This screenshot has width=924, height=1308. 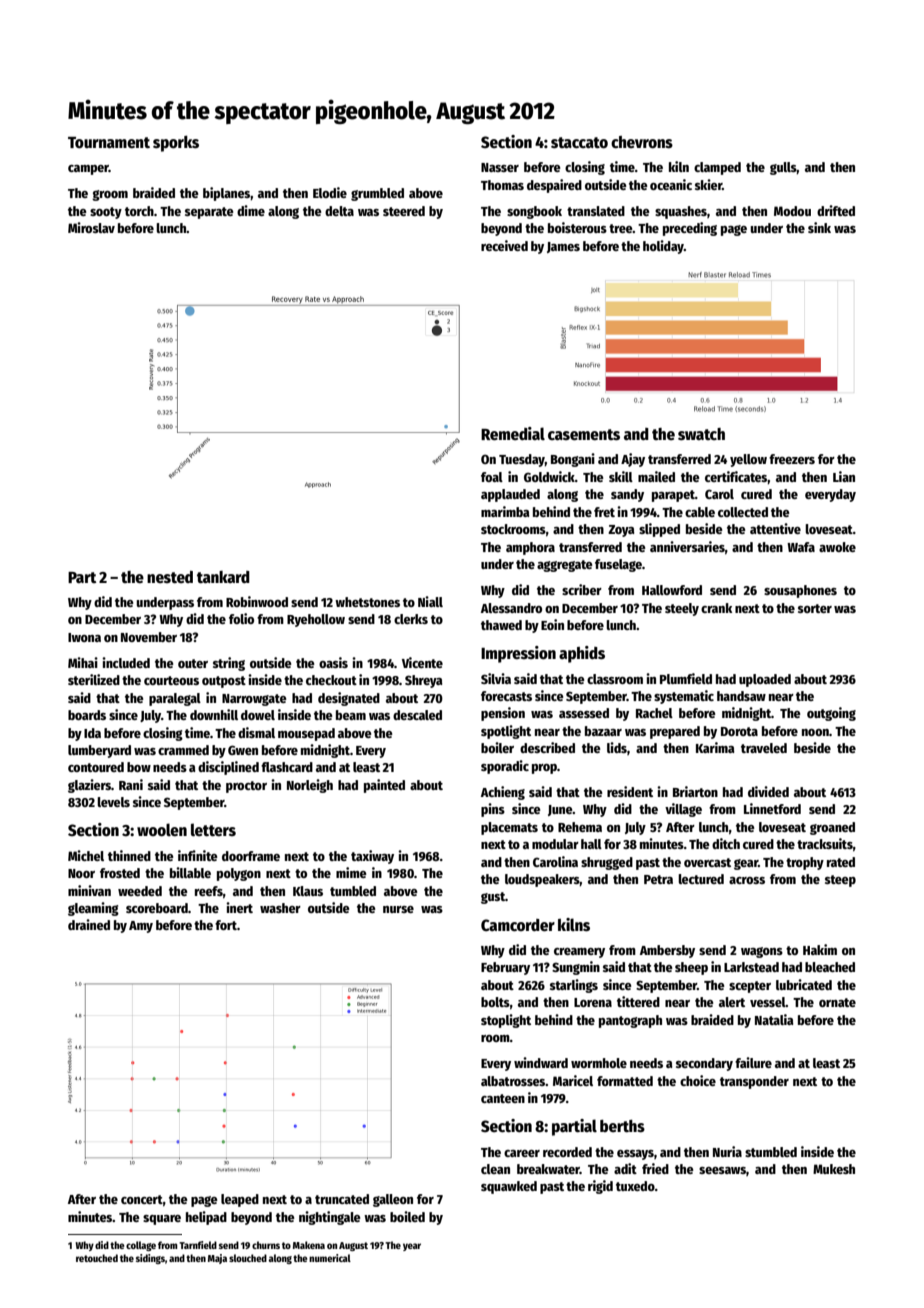 What do you see at coordinates (513, 434) in the screenshot?
I see `Remedial` at bounding box center [513, 434].
